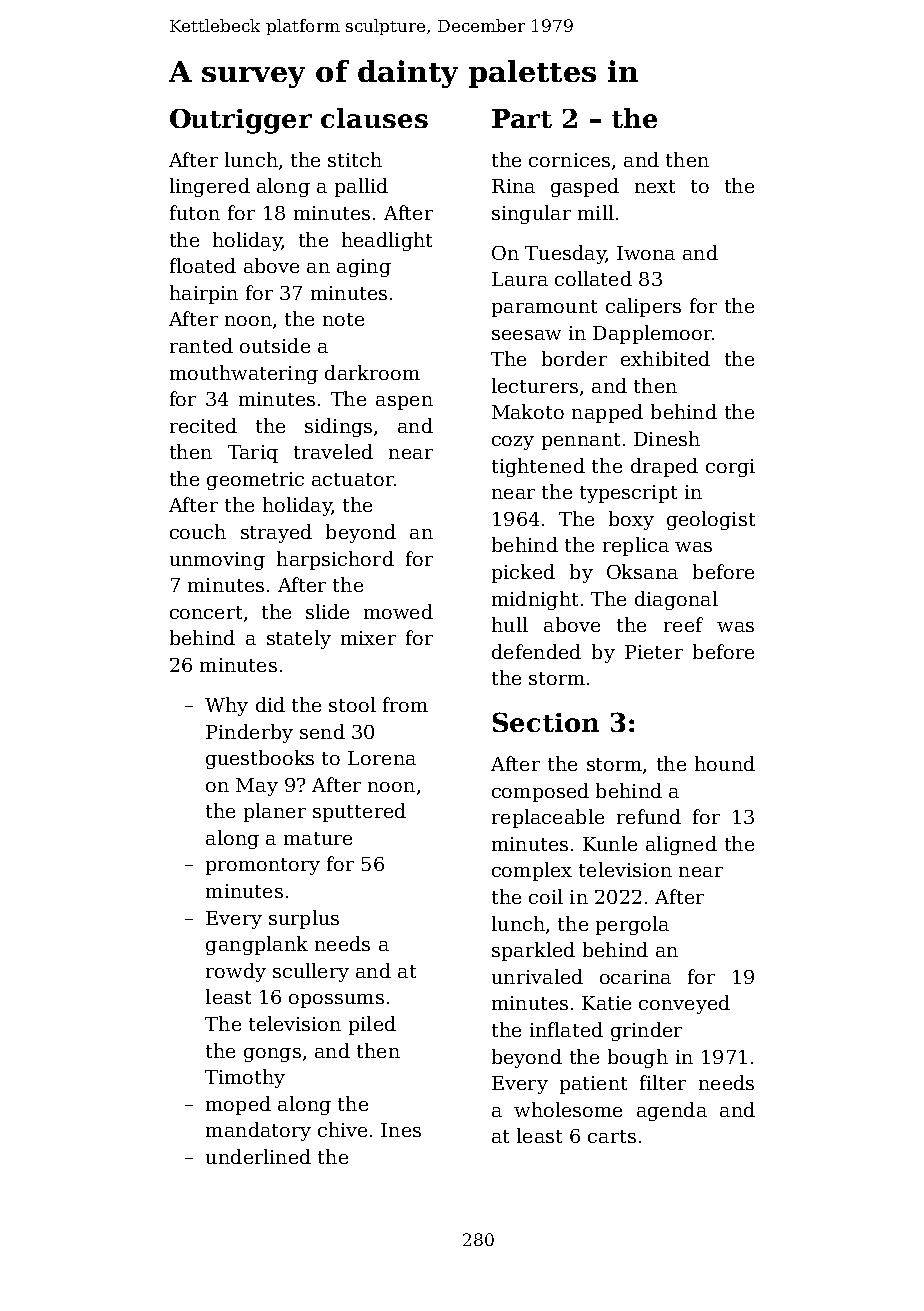 Image resolution: width=924 pixels, height=1311 pixels. What do you see at coordinates (226, 706) in the image?
I see `Why` at bounding box center [226, 706].
